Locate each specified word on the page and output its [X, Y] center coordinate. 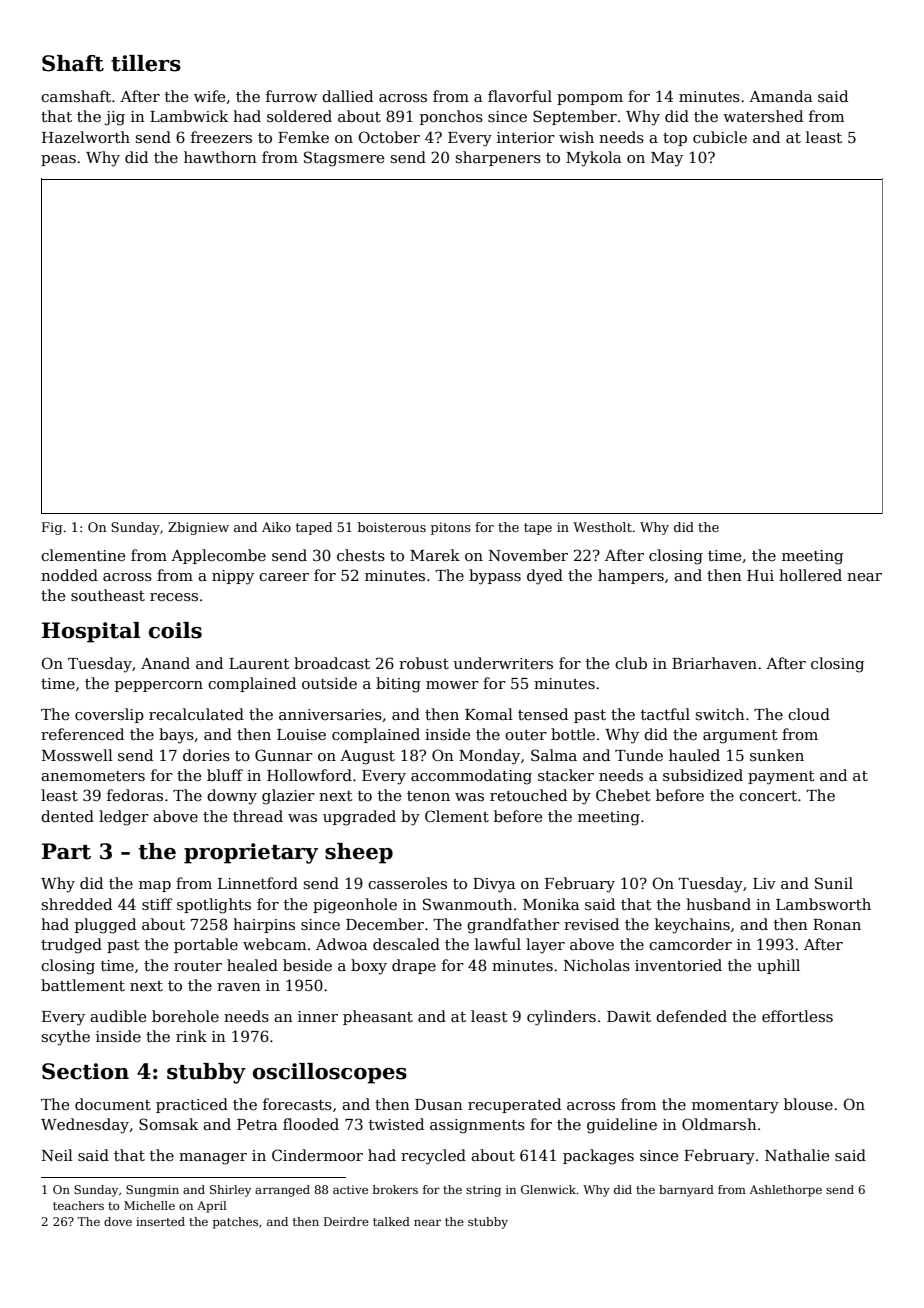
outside [329, 683]
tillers [146, 63]
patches [235, 1223]
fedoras [135, 795]
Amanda [780, 96]
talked [391, 1221]
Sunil [834, 883]
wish [576, 137]
